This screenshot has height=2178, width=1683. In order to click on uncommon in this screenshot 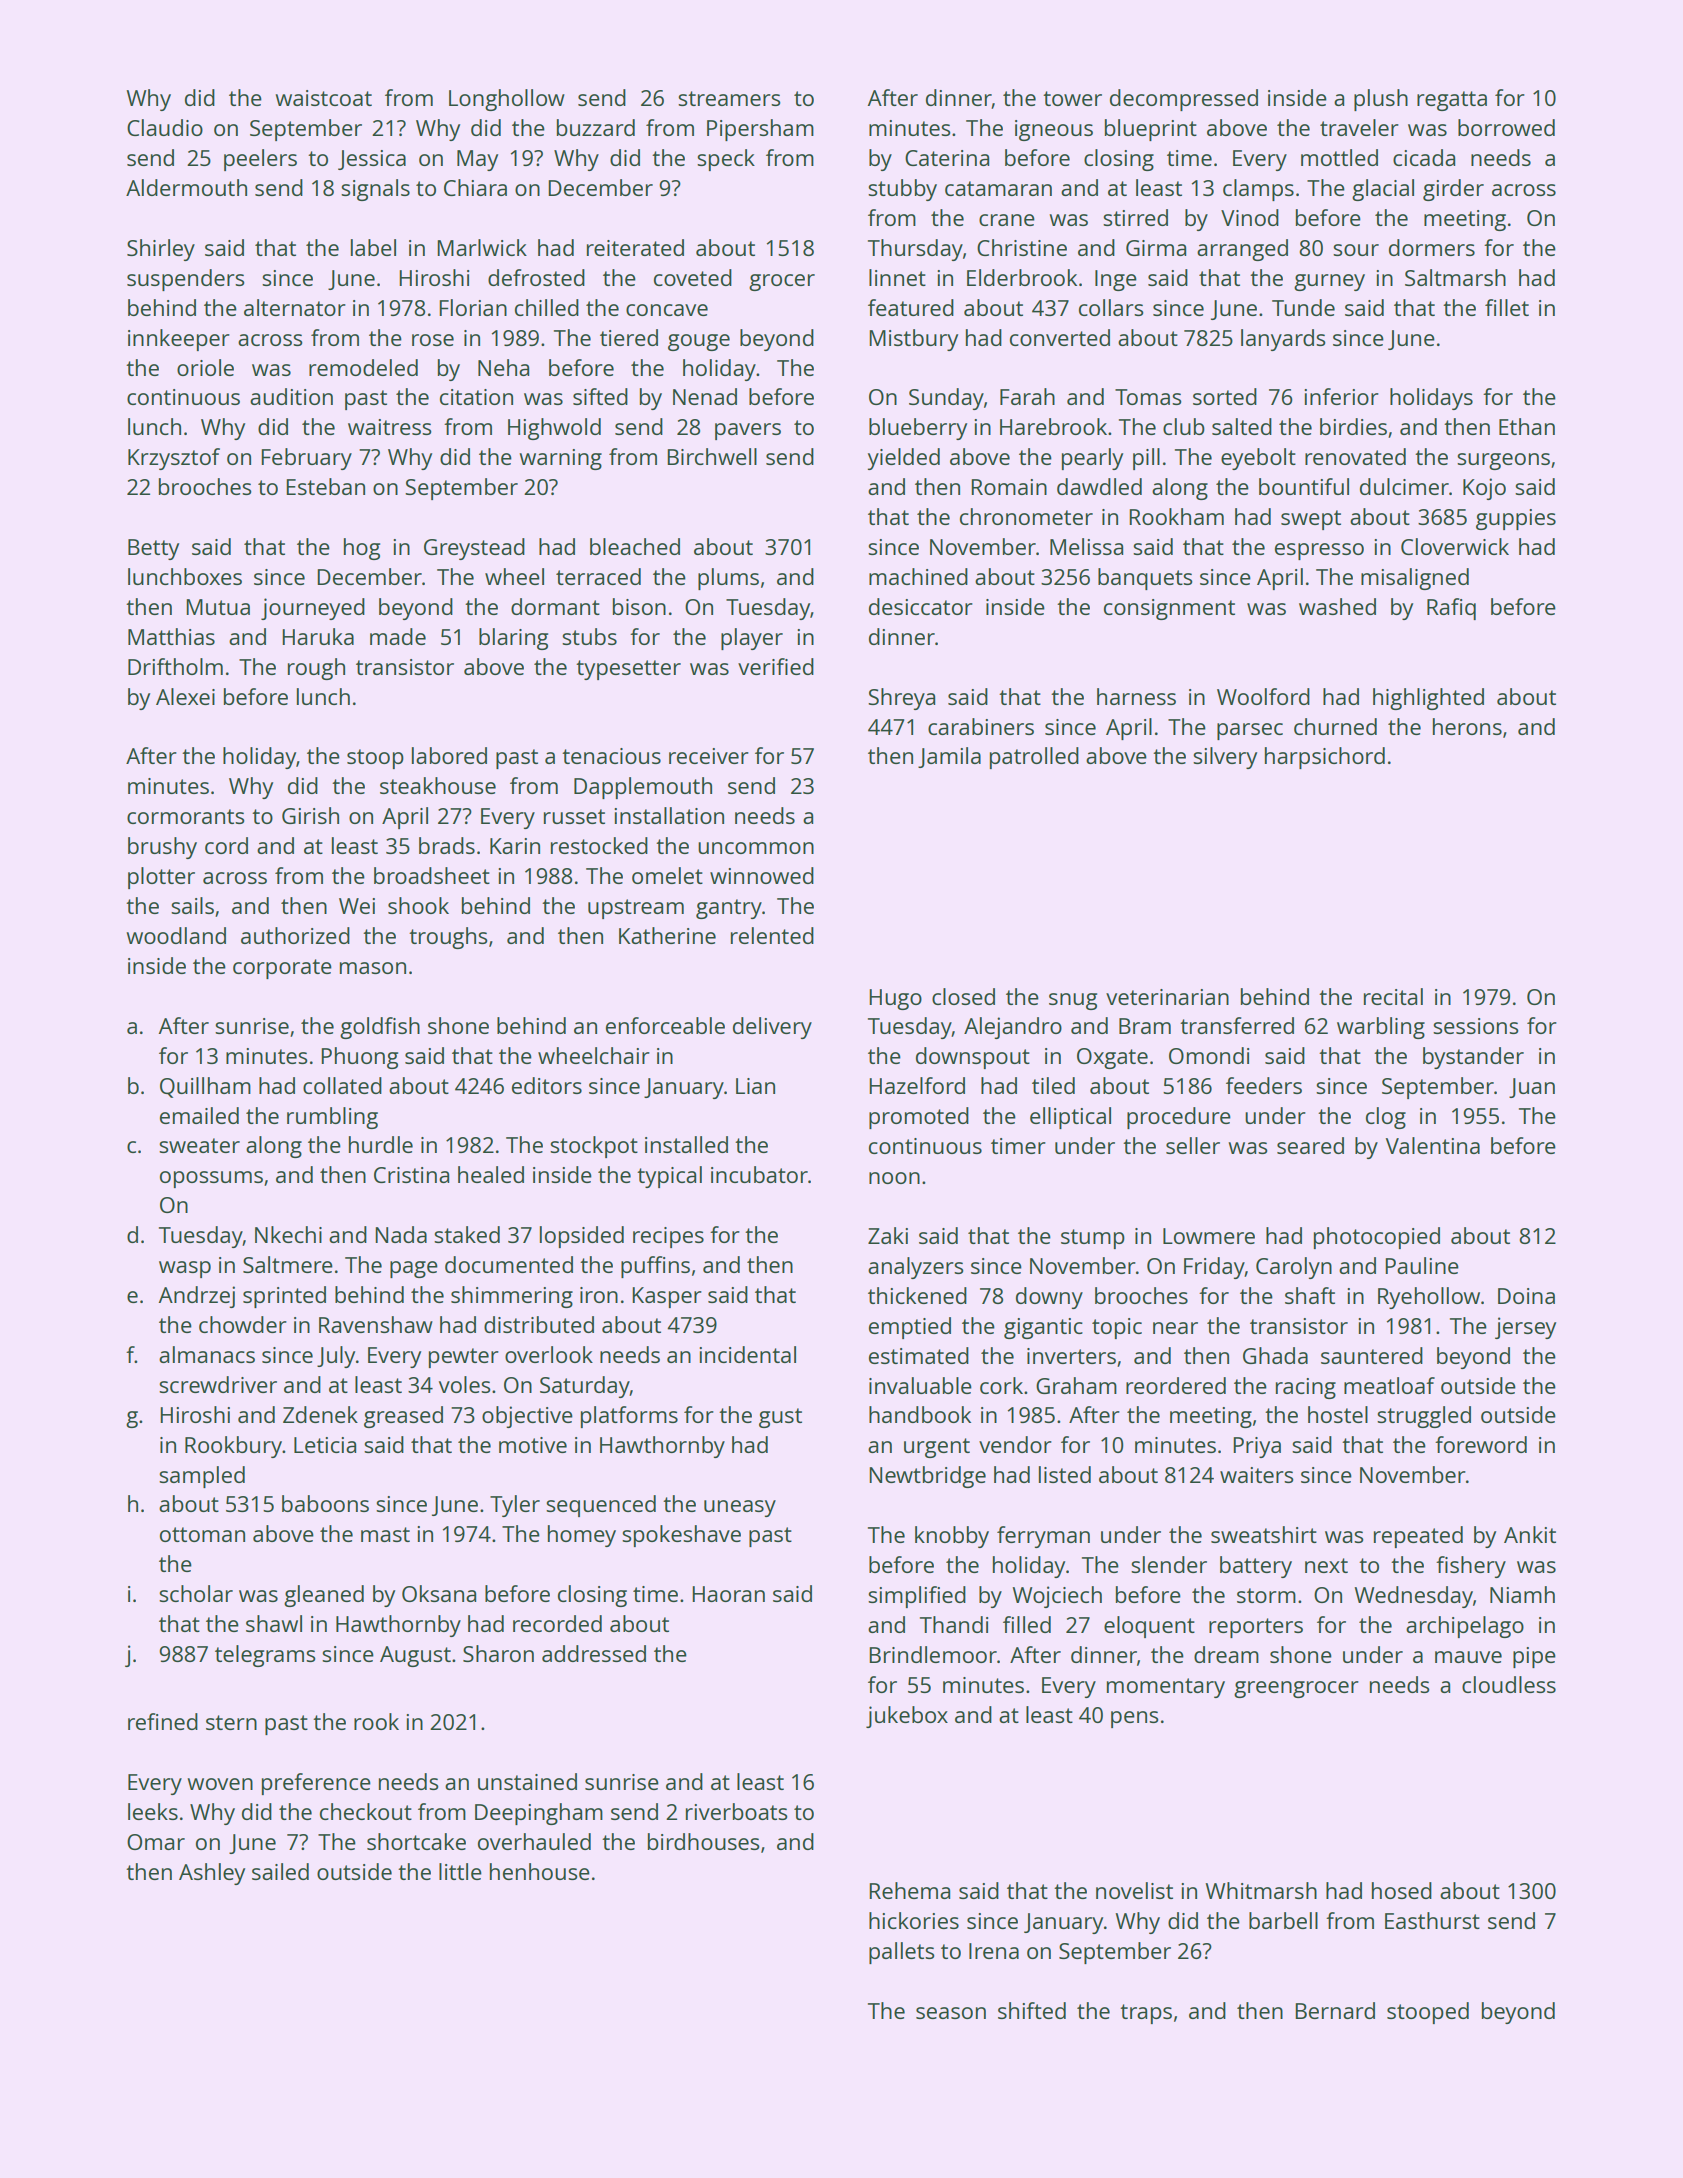, I will do `click(756, 848)`.
